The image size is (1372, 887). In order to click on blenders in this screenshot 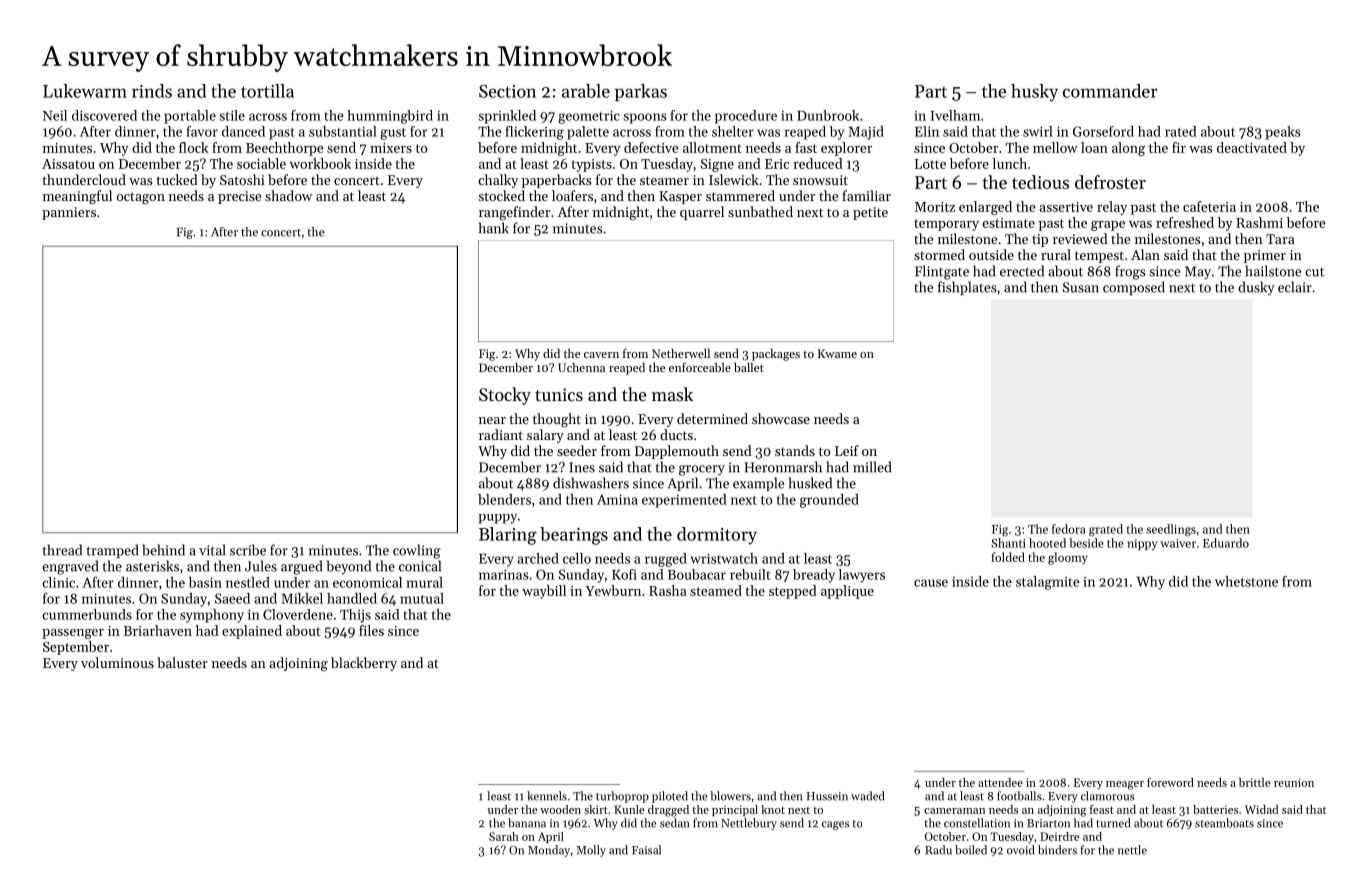, I will do `click(504, 499)`.
